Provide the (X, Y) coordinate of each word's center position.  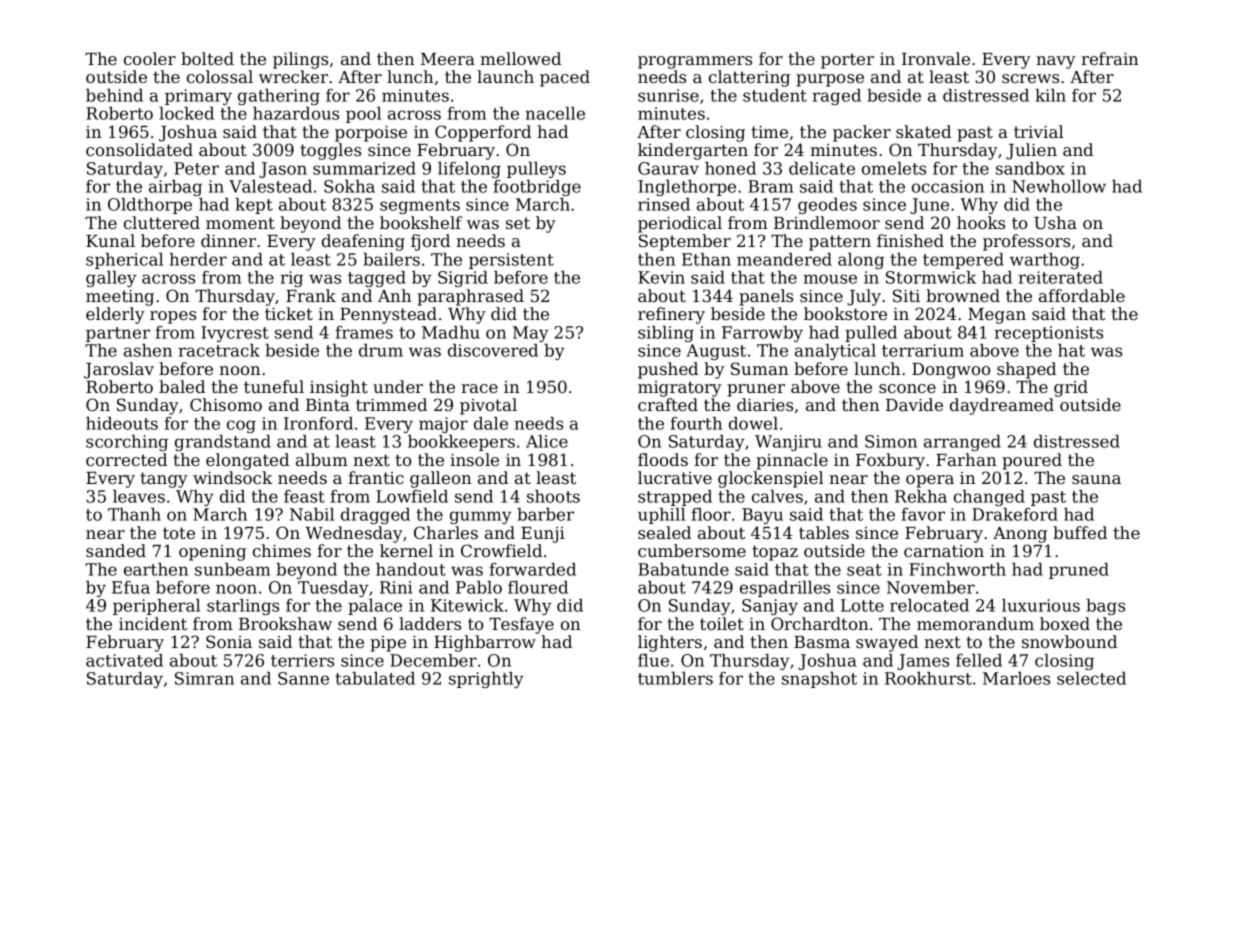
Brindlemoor (827, 222)
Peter (196, 168)
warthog (1045, 261)
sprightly (486, 680)
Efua (131, 587)
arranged (962, 443)
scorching (127, 443)
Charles (446, 532)
